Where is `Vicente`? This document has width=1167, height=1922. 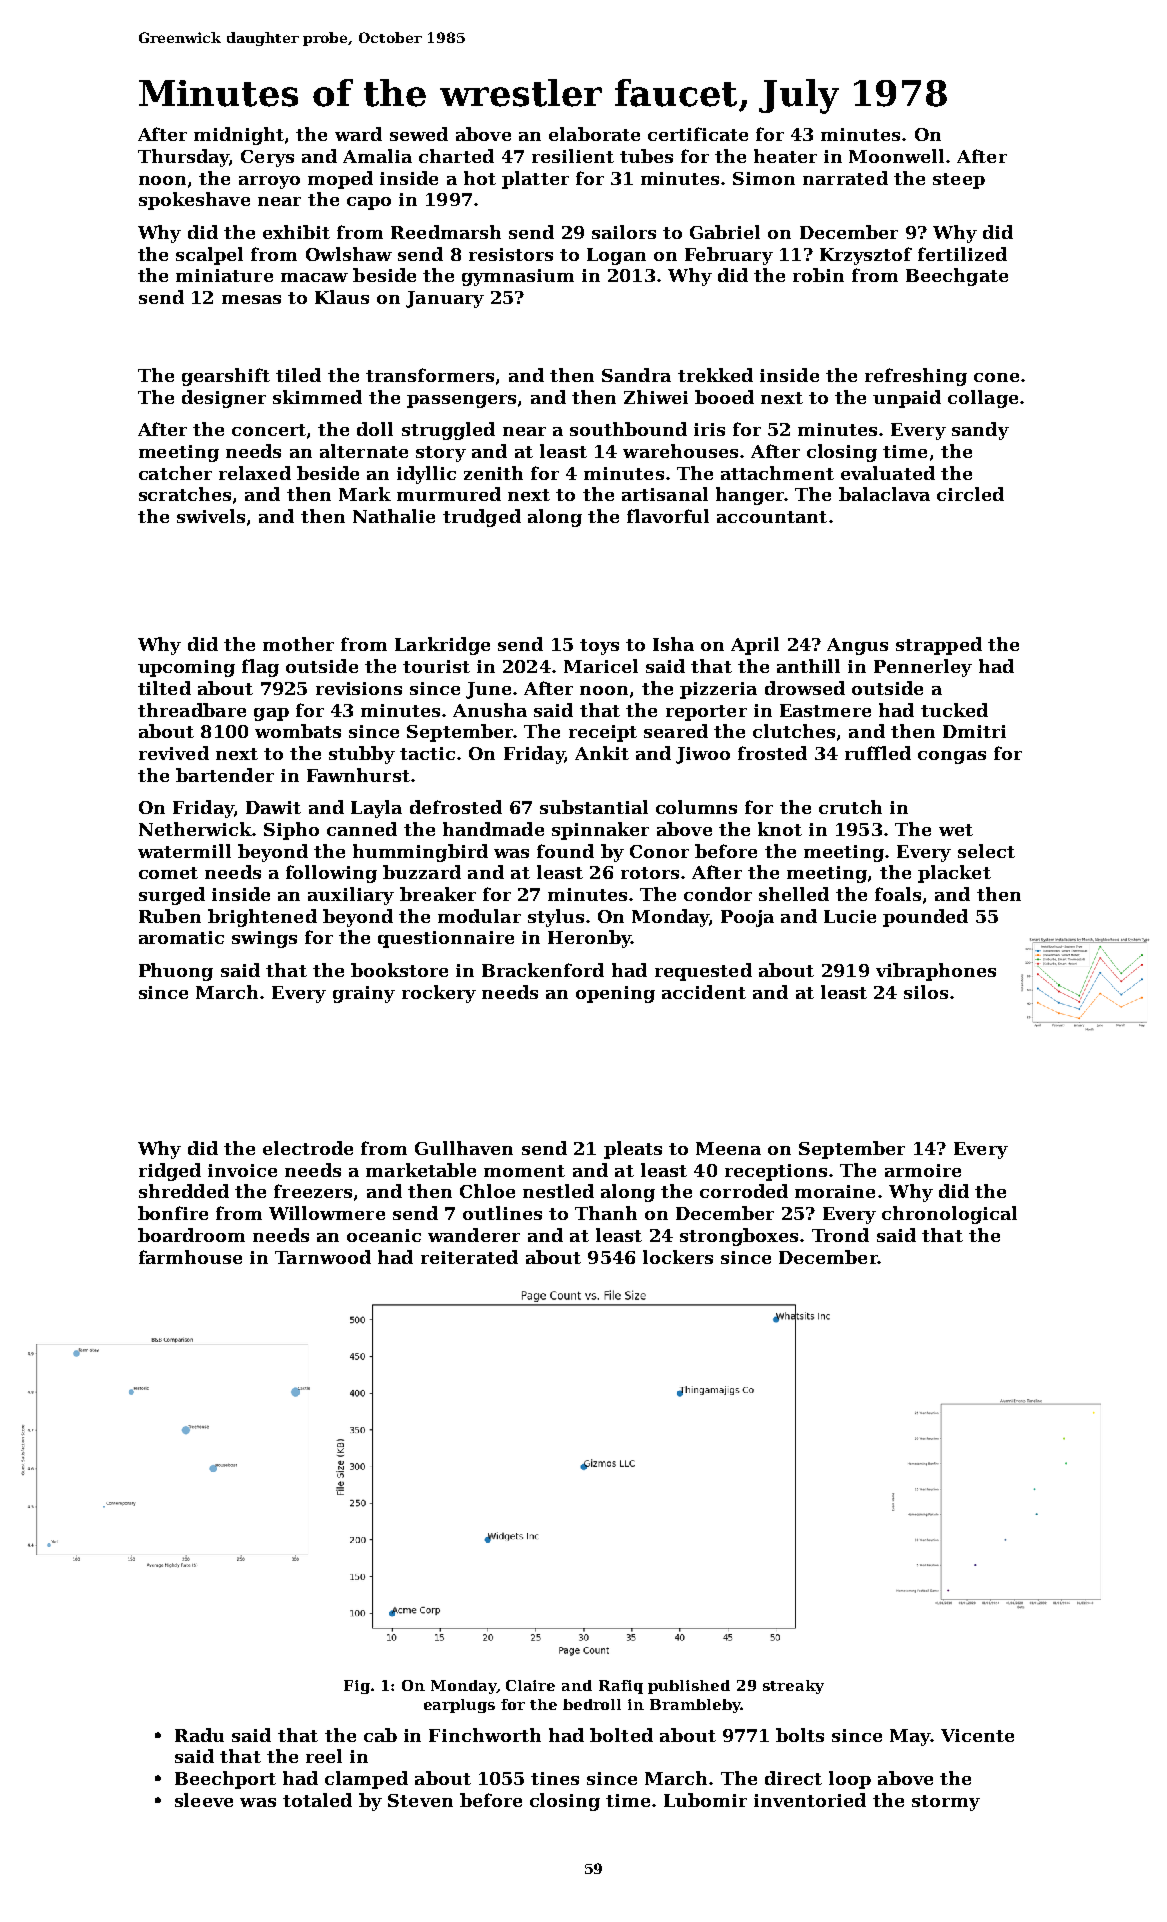
Vicente is located at coordinates (977, 1735).
